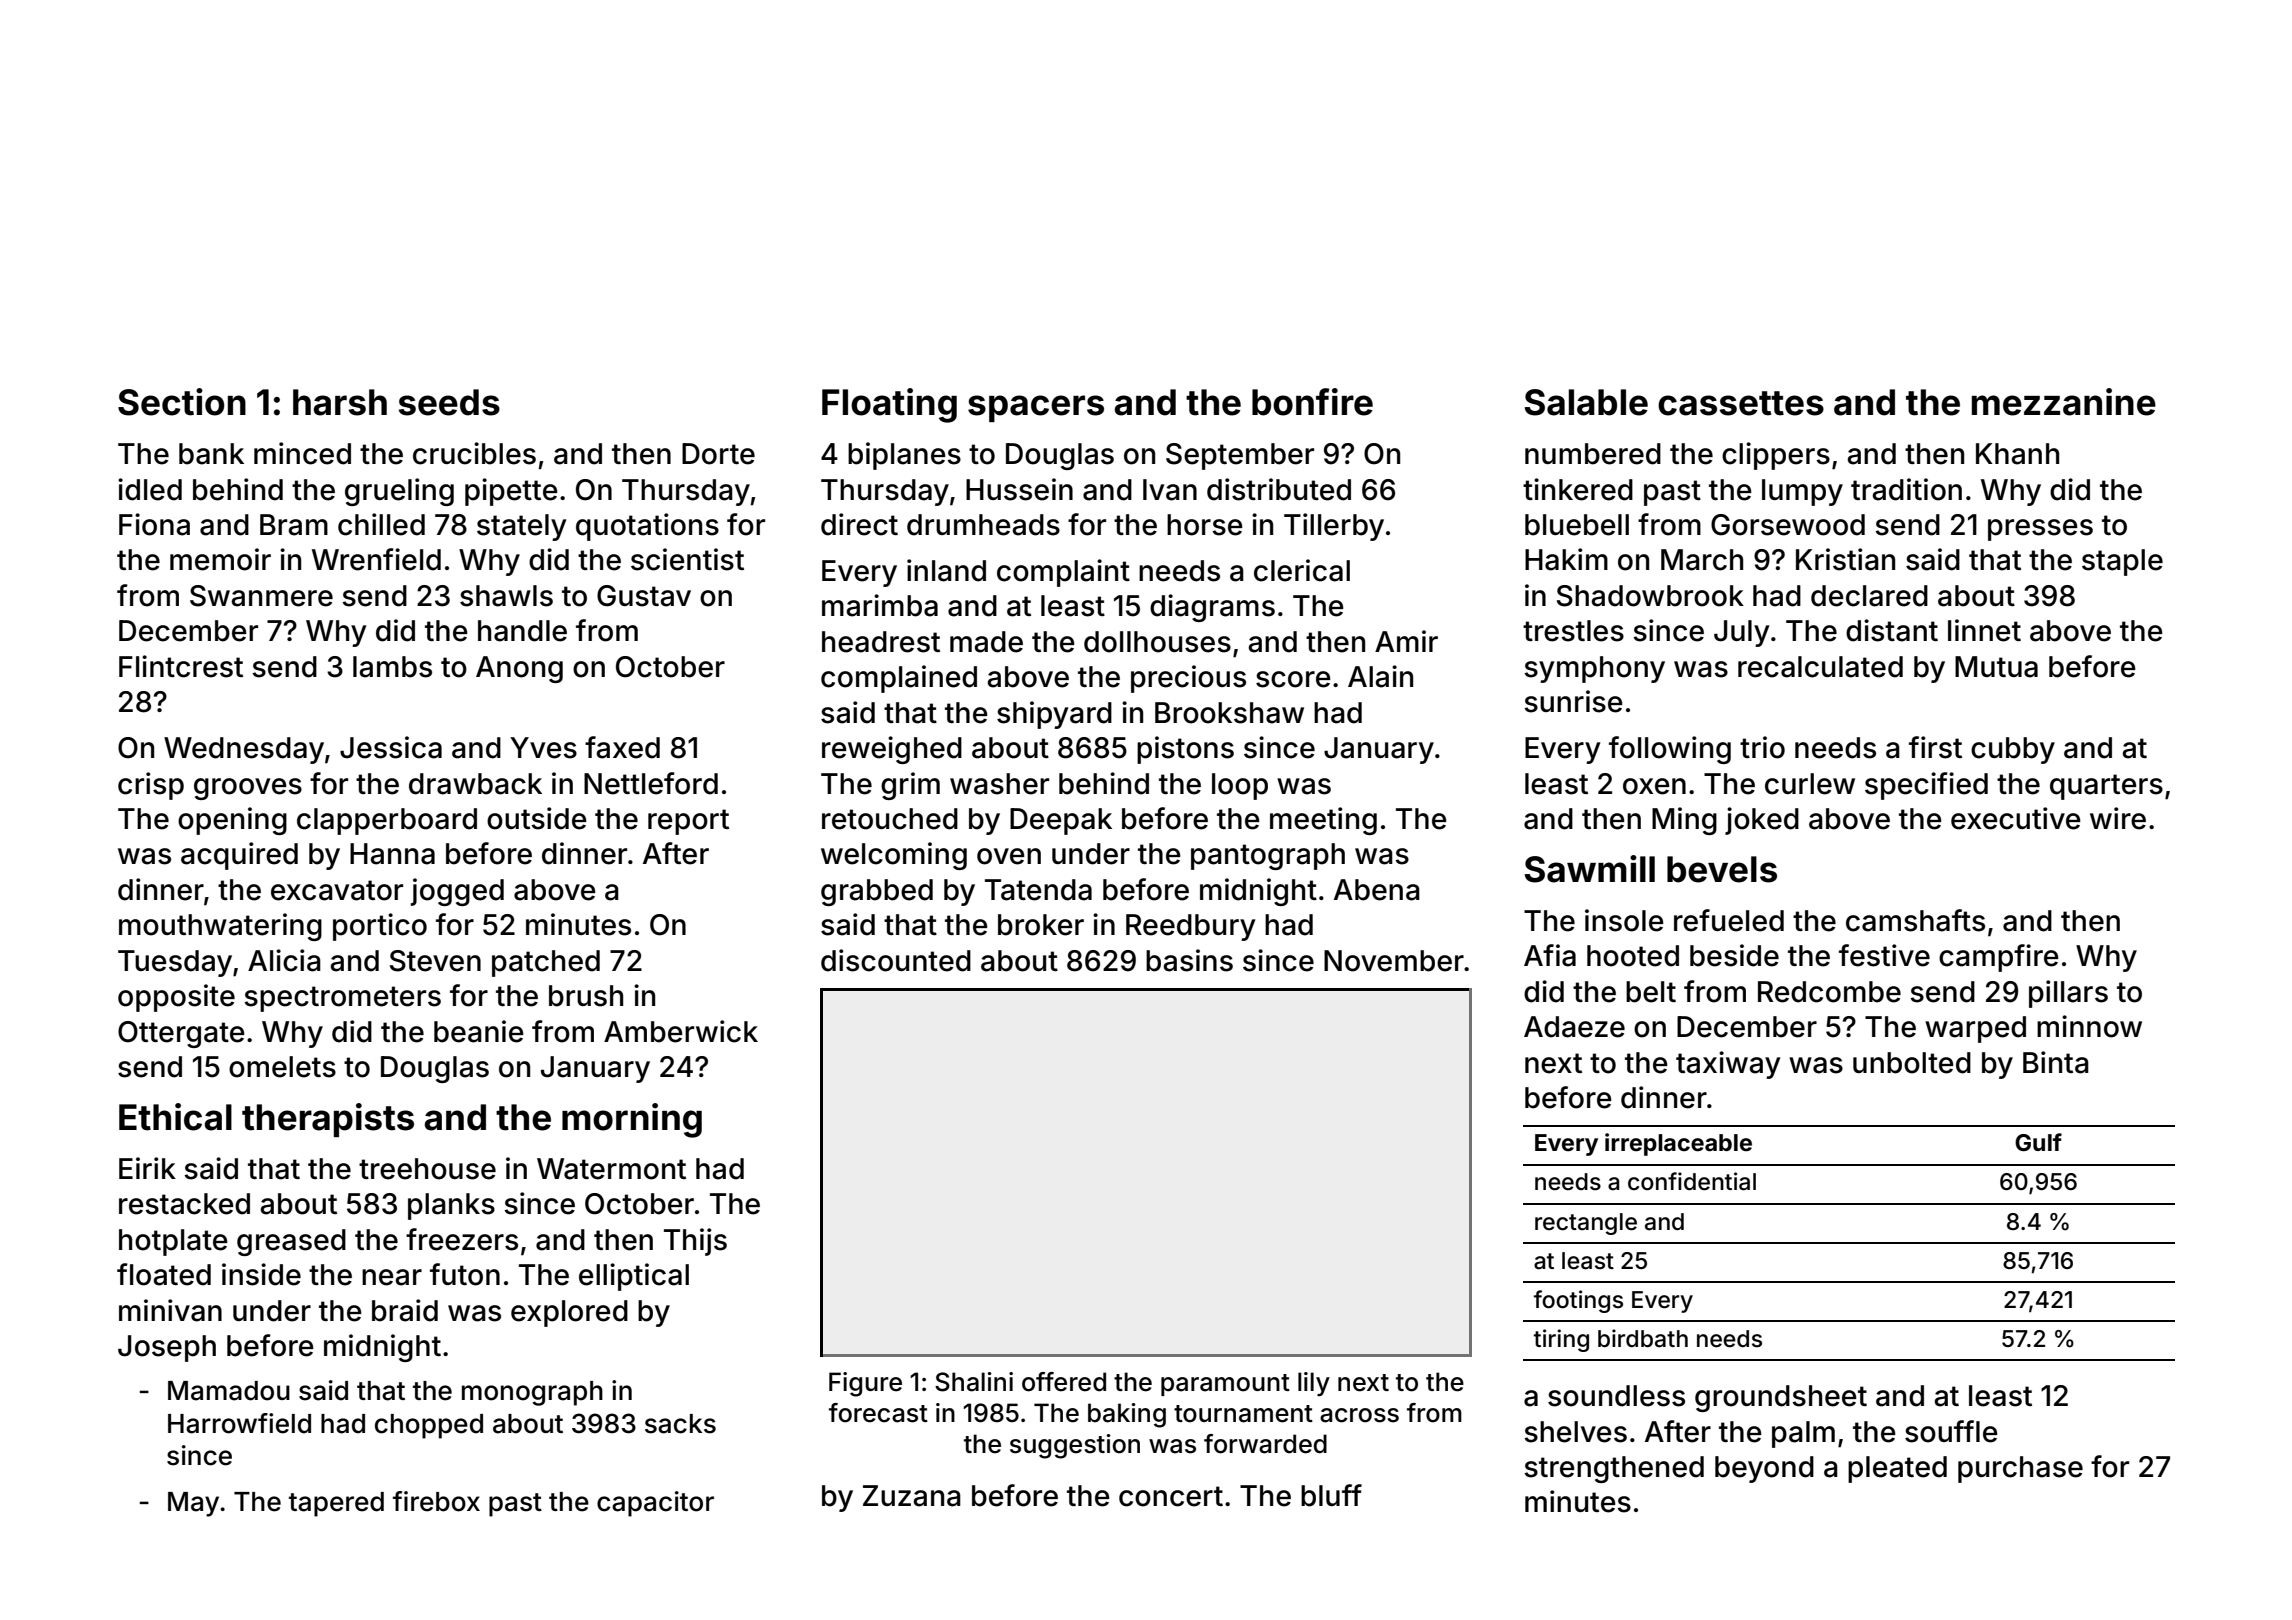 This image has height=1620, width=2292. I want to click on mezzanine, so click(2064, 402).
